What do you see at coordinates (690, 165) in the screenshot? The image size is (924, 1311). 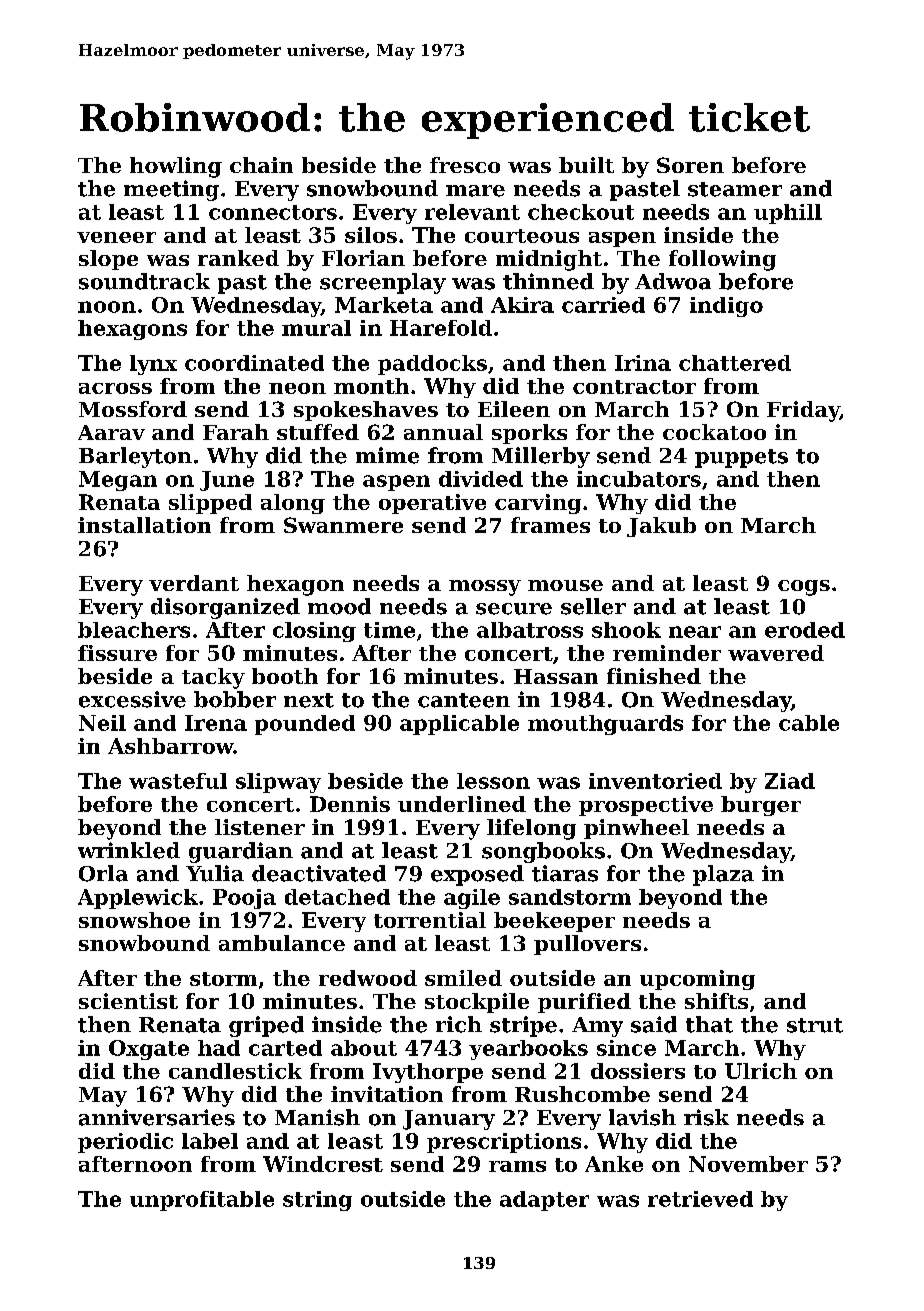 I see `Soren` at bounding box center [690, 165].
